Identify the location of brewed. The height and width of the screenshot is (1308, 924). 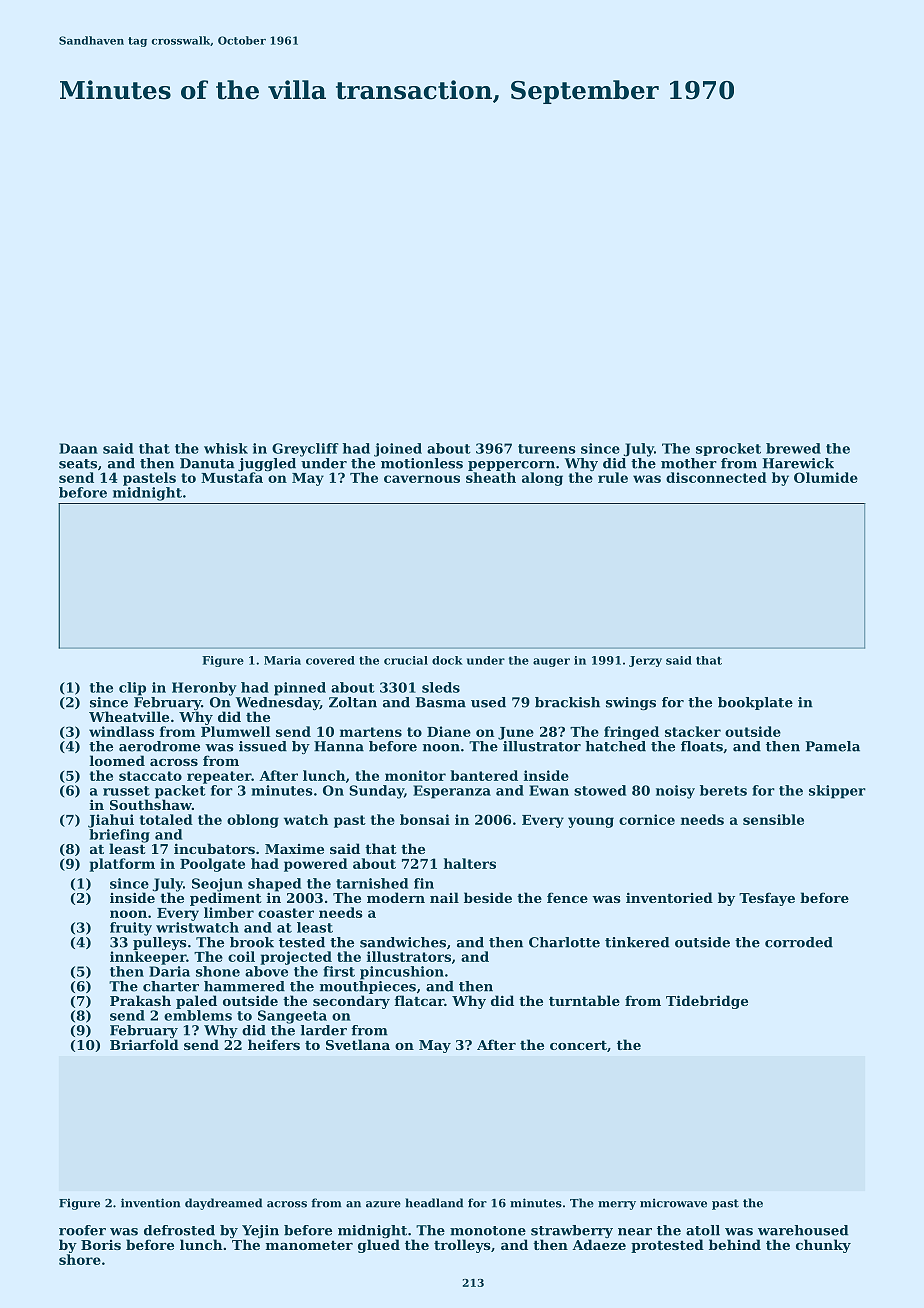
(793, 448).
